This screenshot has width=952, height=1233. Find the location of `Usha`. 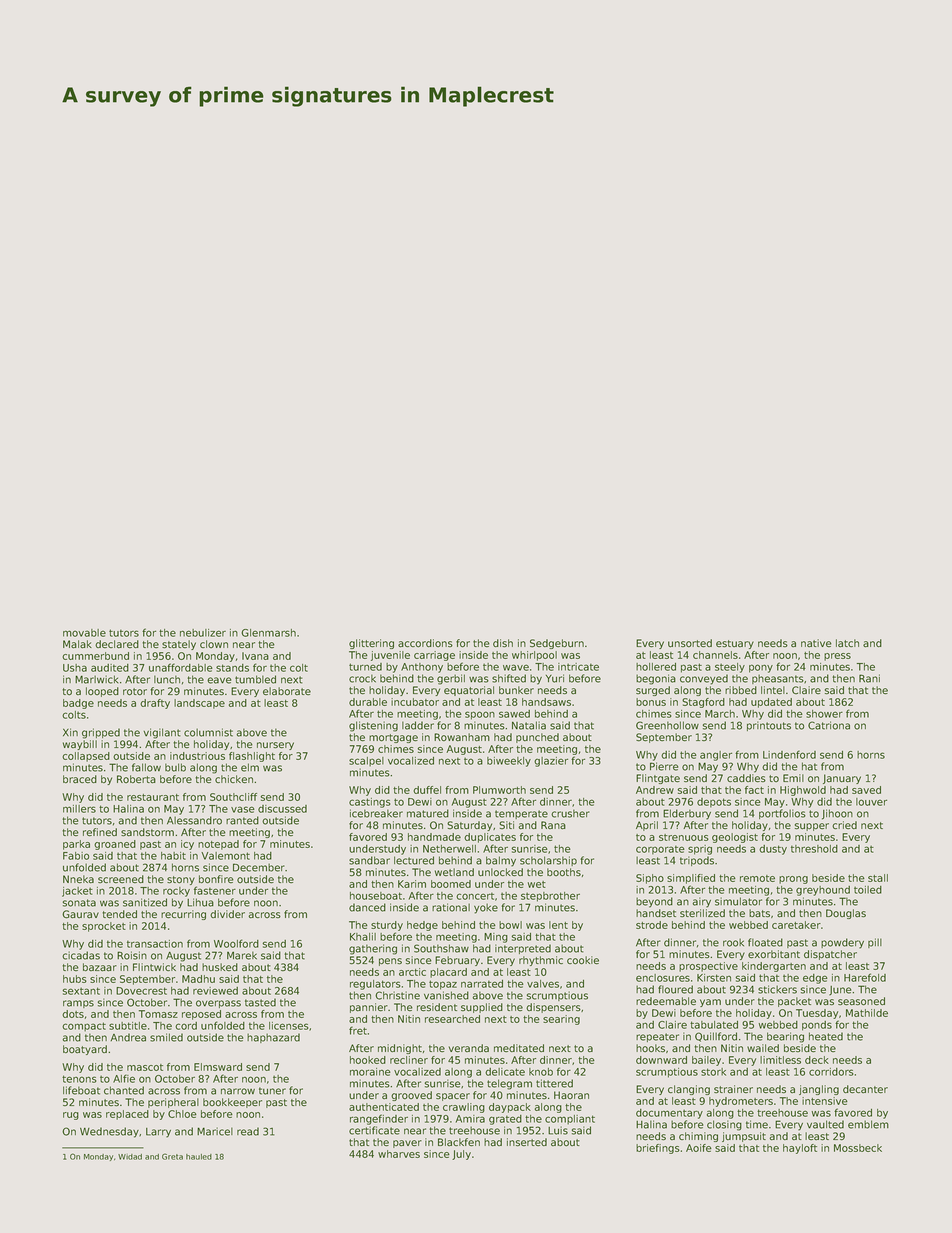

Usha is located at coordinates (75, 668).
